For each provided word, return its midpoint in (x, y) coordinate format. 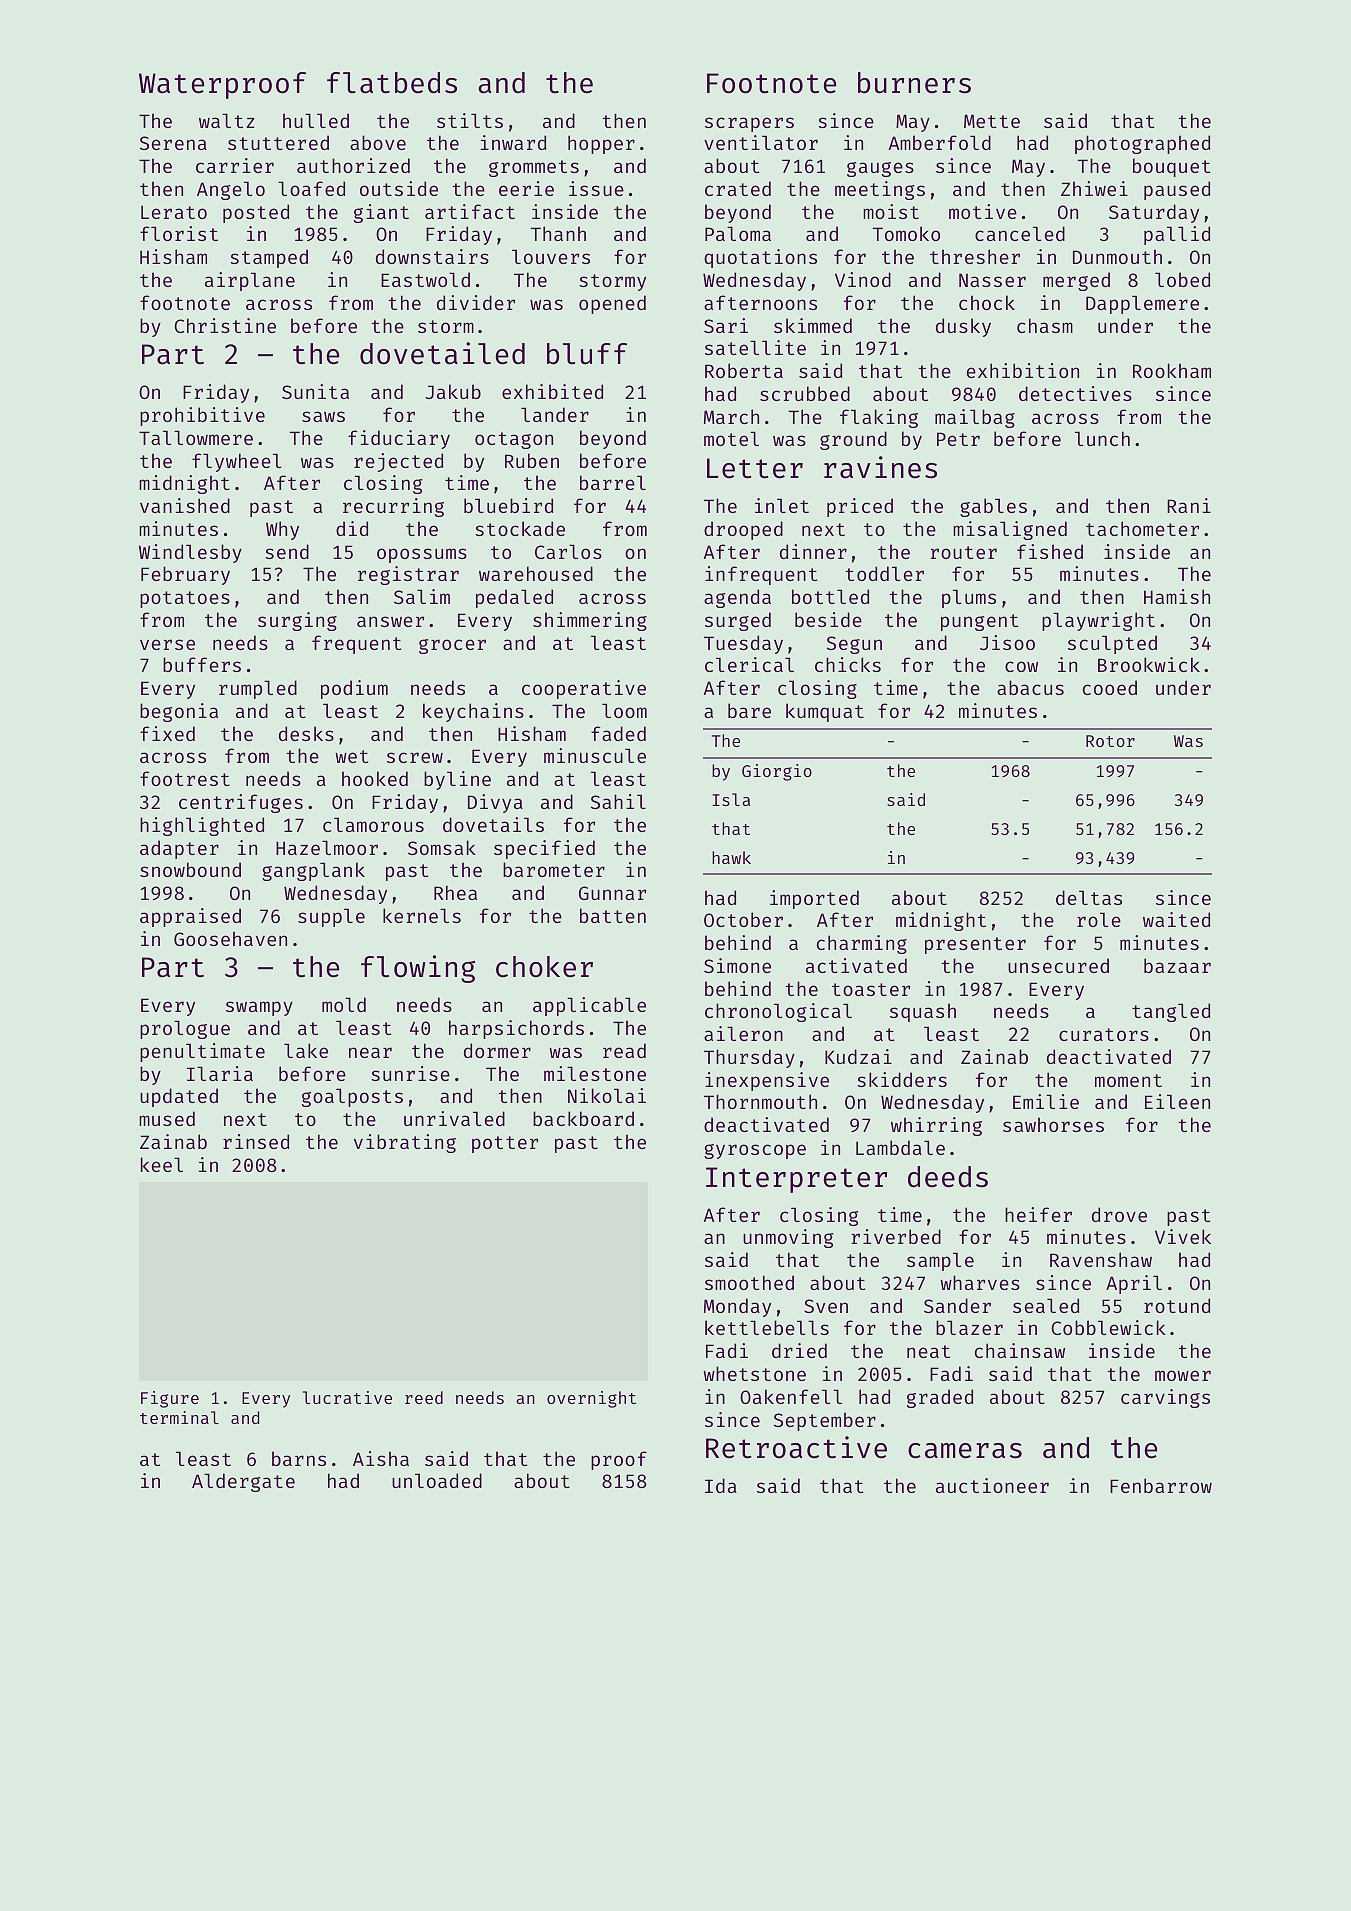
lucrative (347, 1397)
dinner (813, 551)
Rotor (1110, 741)
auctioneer (992, 1485)
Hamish (1177, 596)
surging (297, 621)
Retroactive (796, 1447)
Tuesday (743, 644)
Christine (225, 325)
